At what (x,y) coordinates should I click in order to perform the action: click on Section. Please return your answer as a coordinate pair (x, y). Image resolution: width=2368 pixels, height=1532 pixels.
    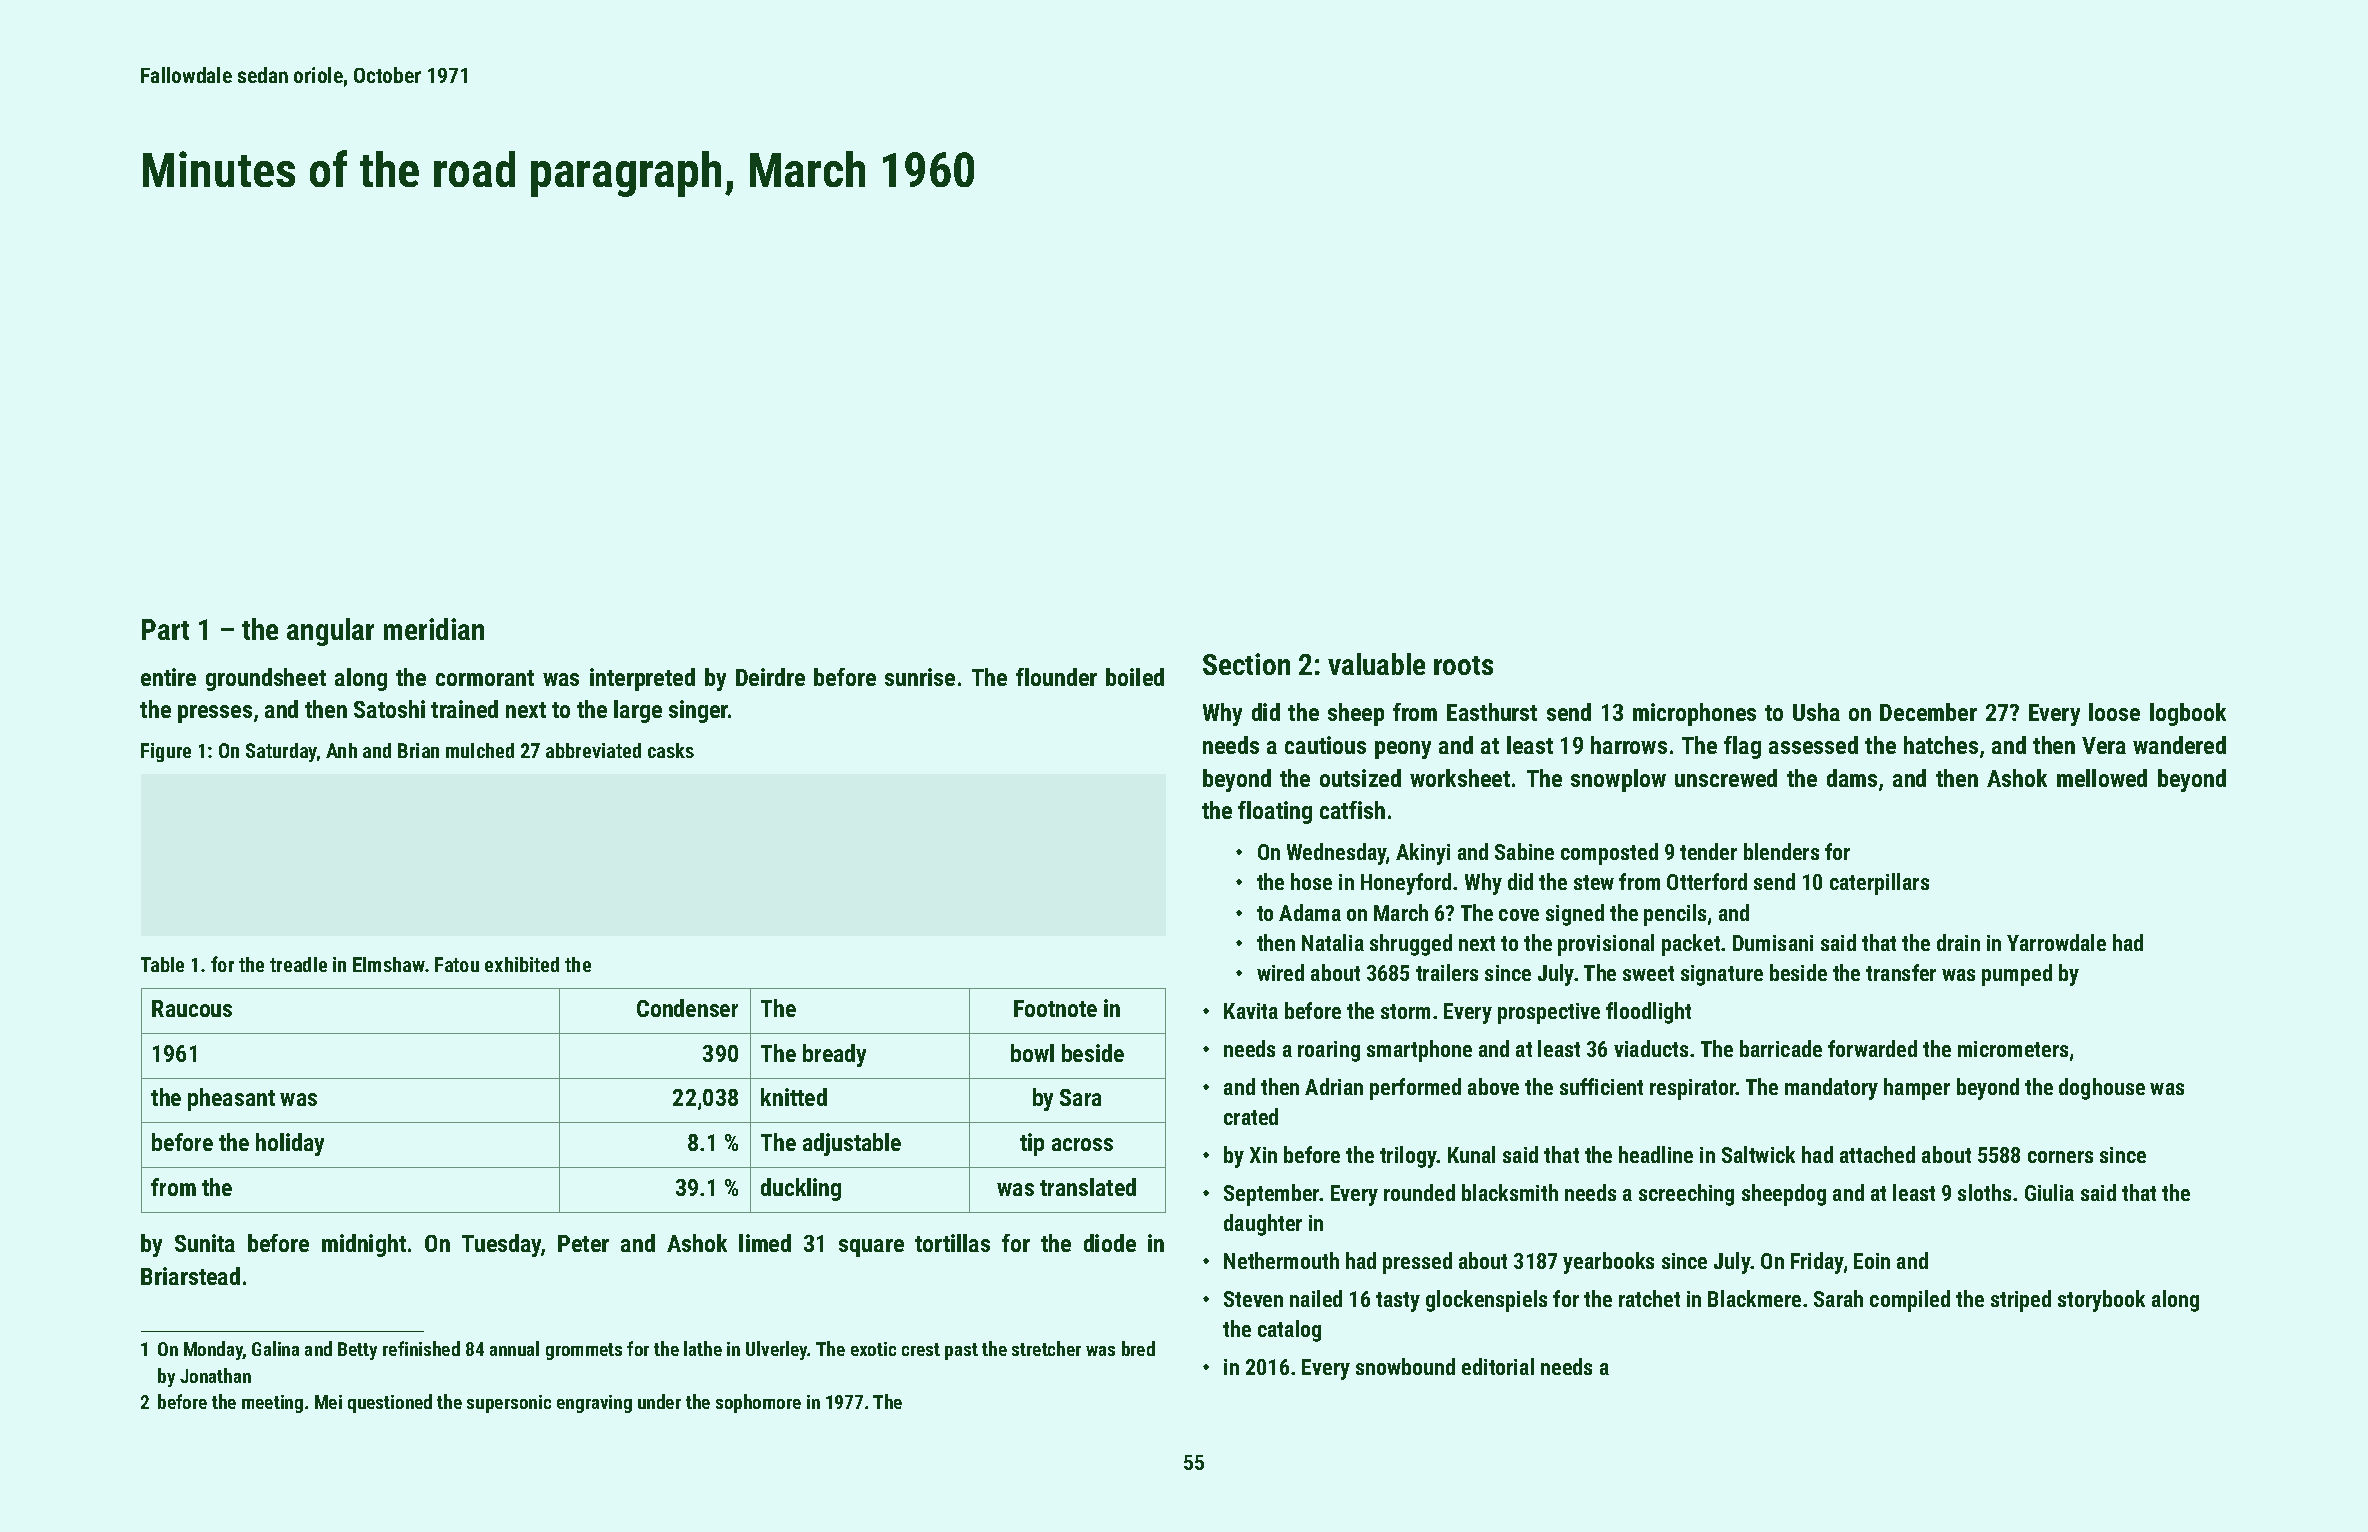
    Looking at the image, I should click on (1246, 664).
